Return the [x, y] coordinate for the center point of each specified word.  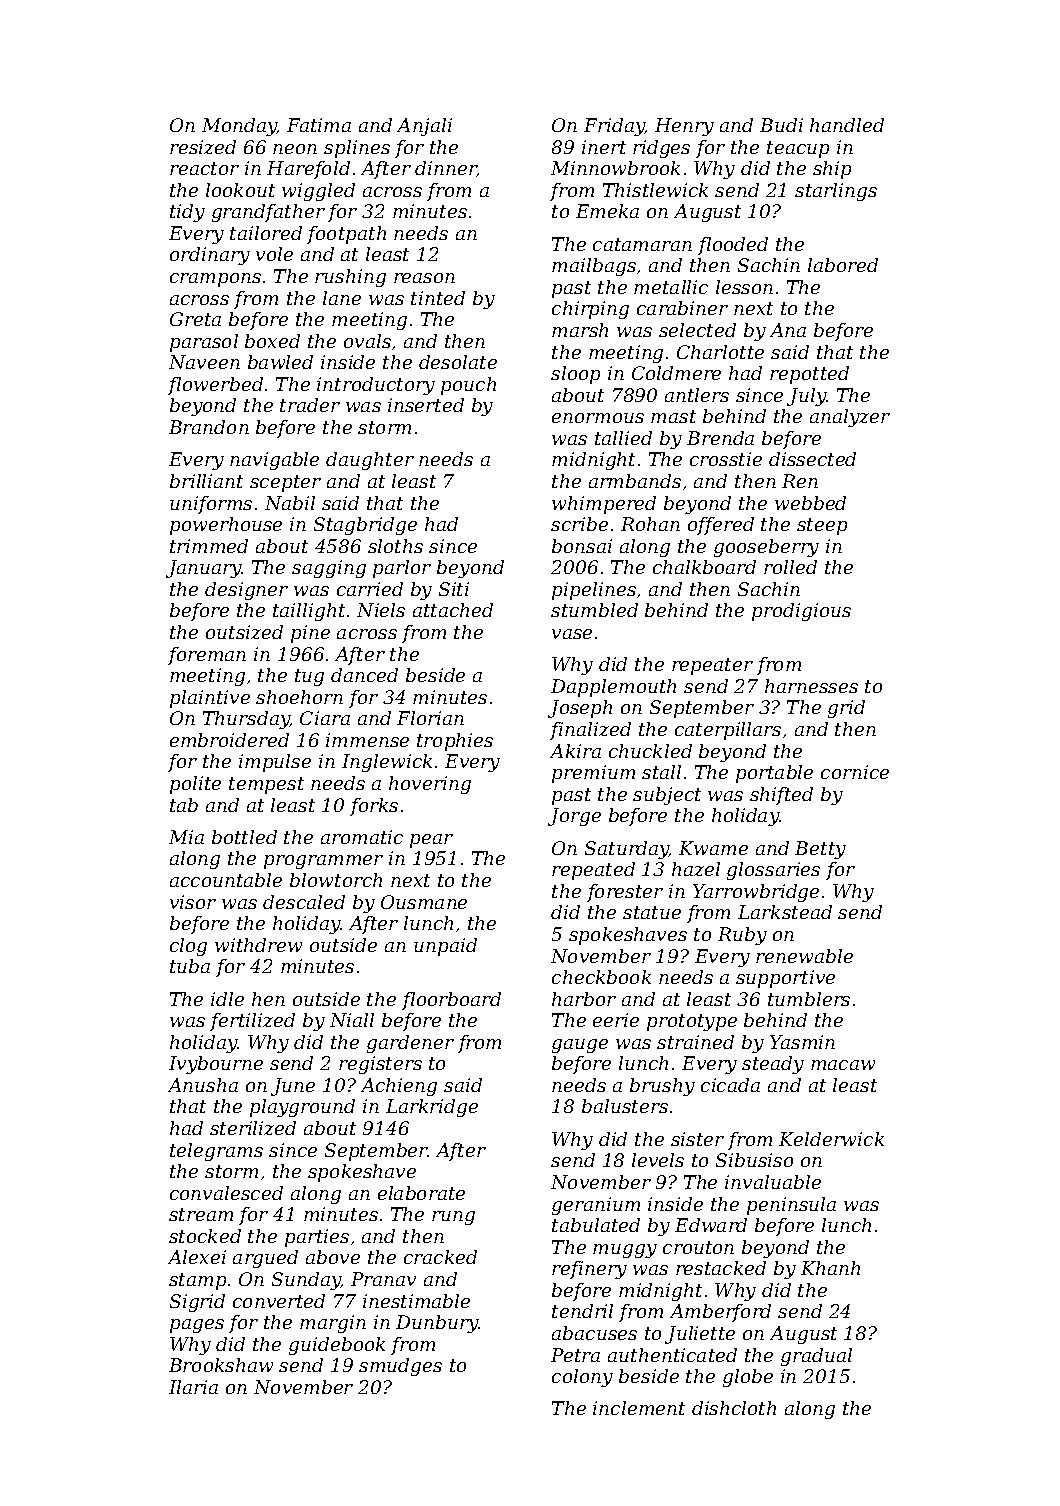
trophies [455, 742]
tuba [190, 966]
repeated [593, 871]
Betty [820, 850]
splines [357, 149]
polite [195, 785]
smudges [400, 1367]
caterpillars [728, 731]
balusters [625, 1106]
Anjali [424, 127]
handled [847, 125]
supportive [785, 979]
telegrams [216, 1152]
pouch [468, 386]
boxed [272, 341]
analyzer [850, 418]
